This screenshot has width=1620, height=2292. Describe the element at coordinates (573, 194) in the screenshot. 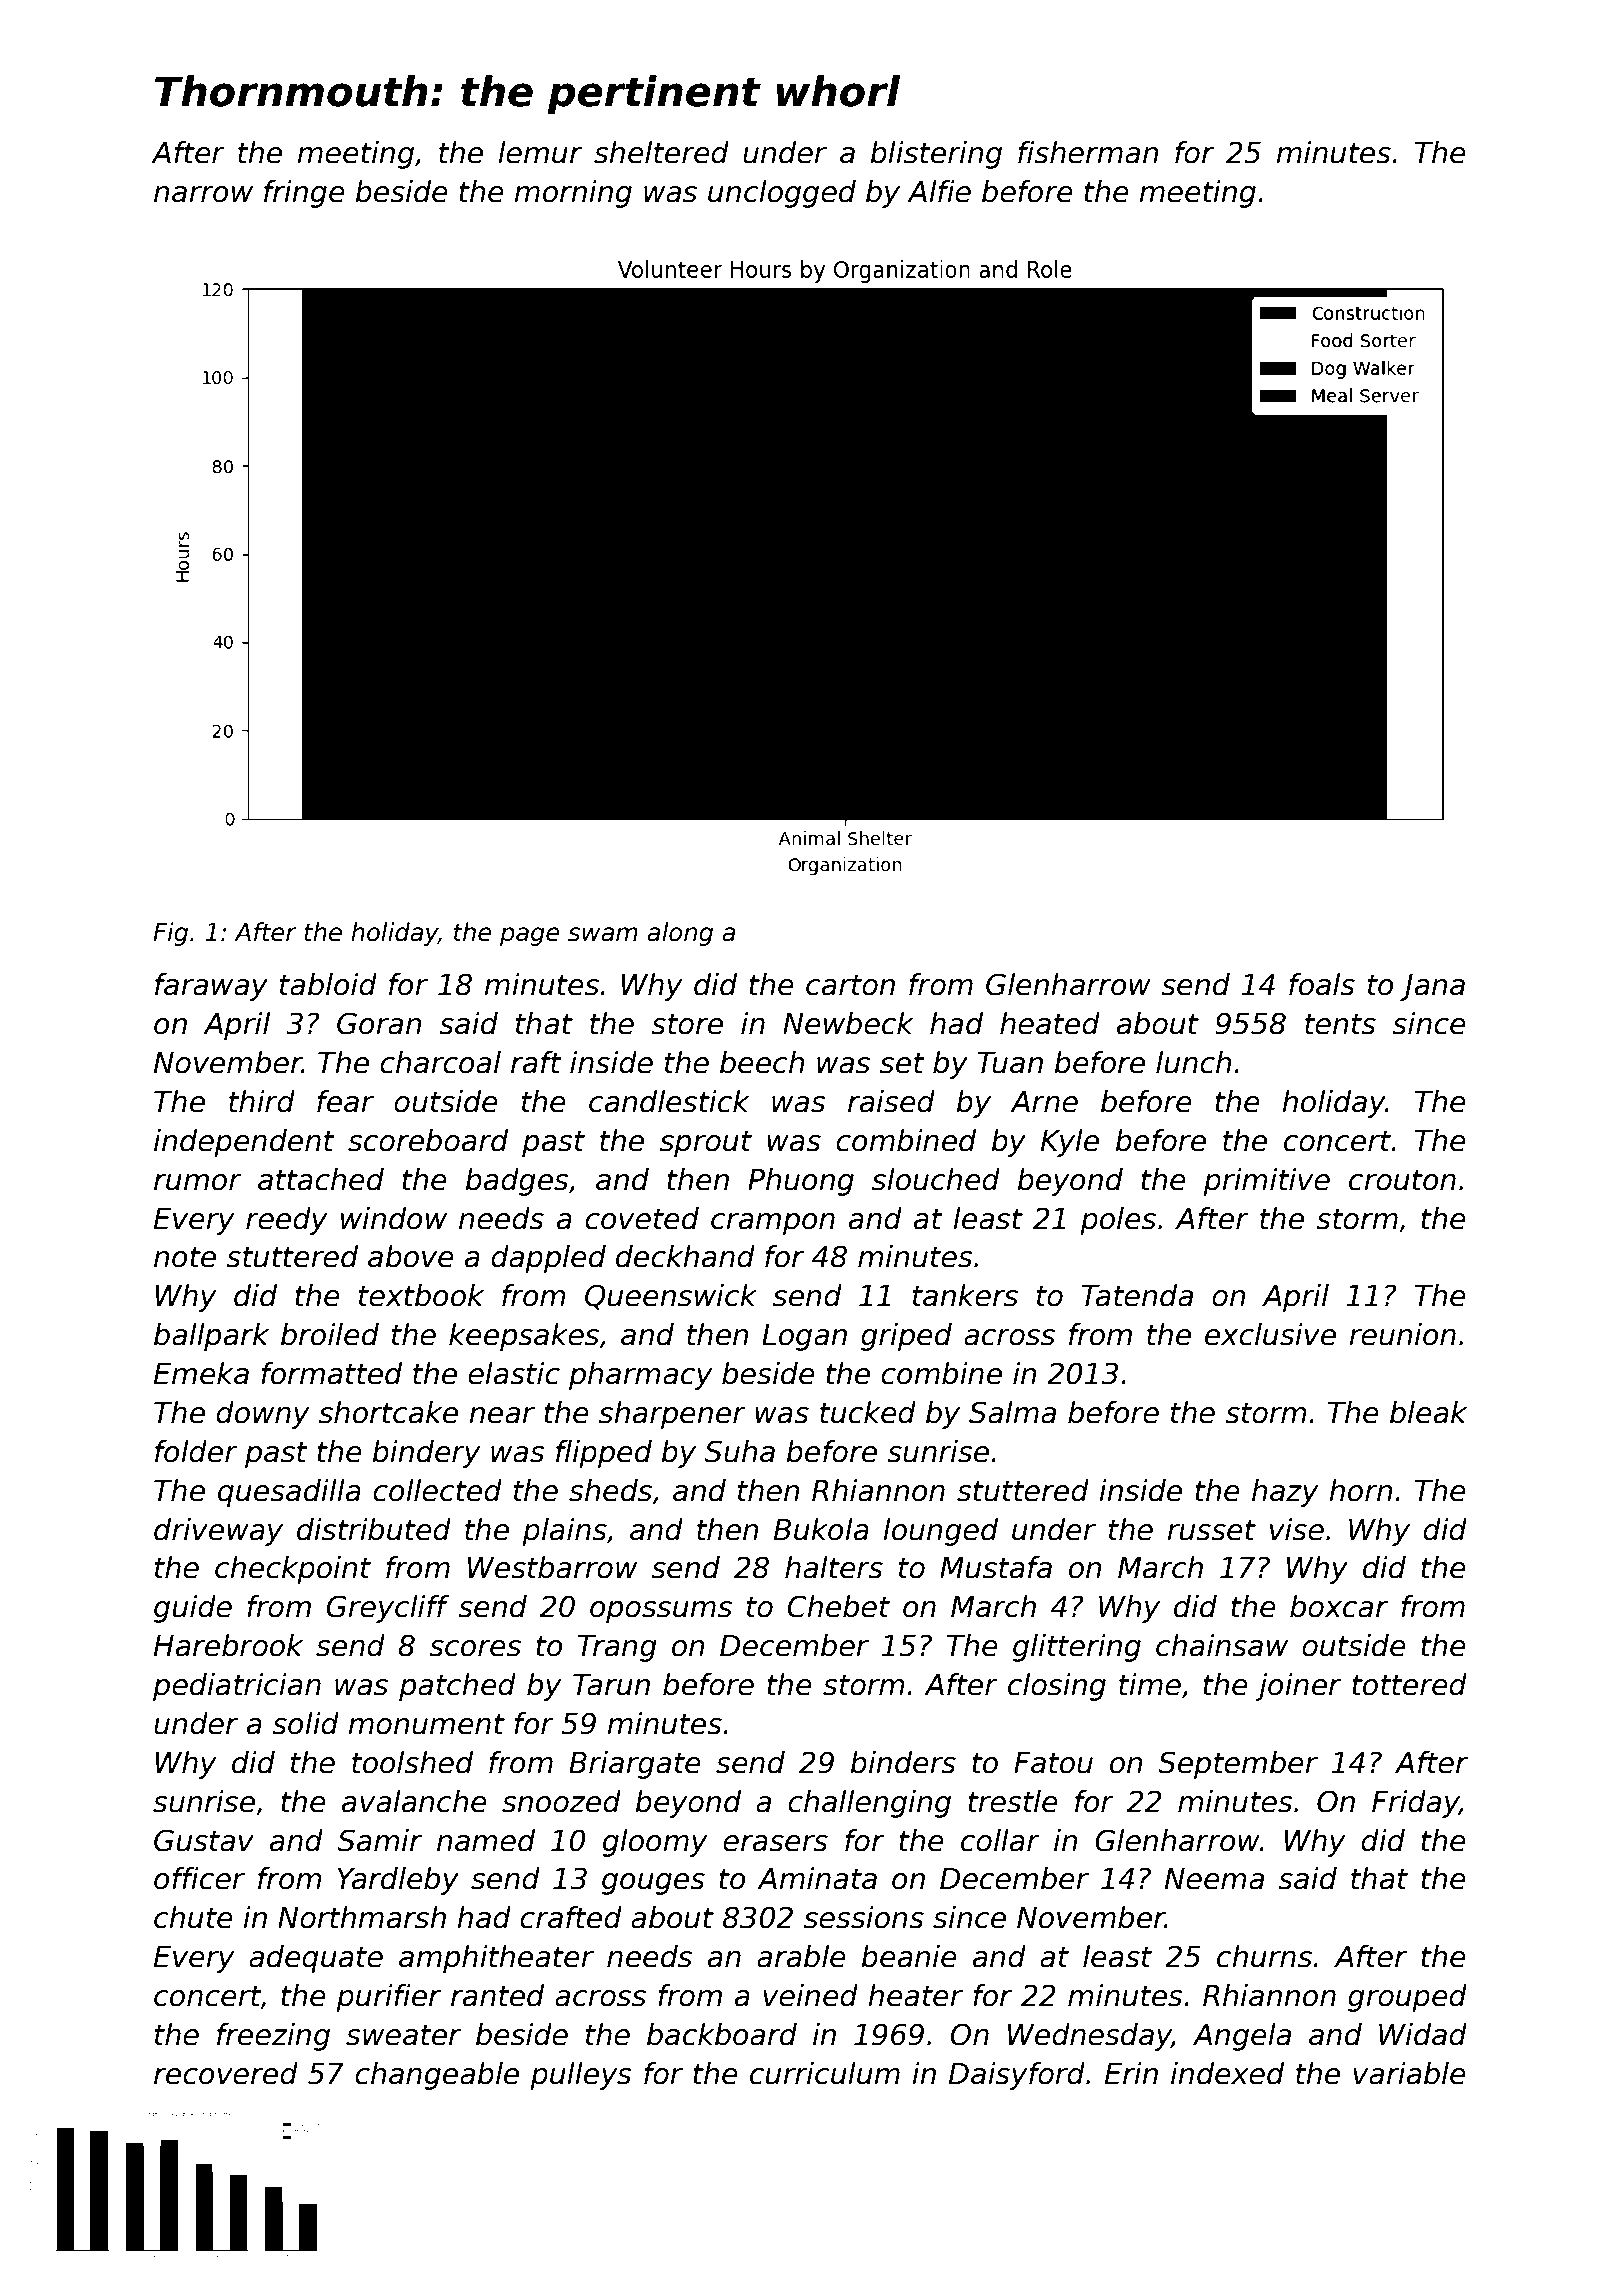

I see `morning` at that location.
